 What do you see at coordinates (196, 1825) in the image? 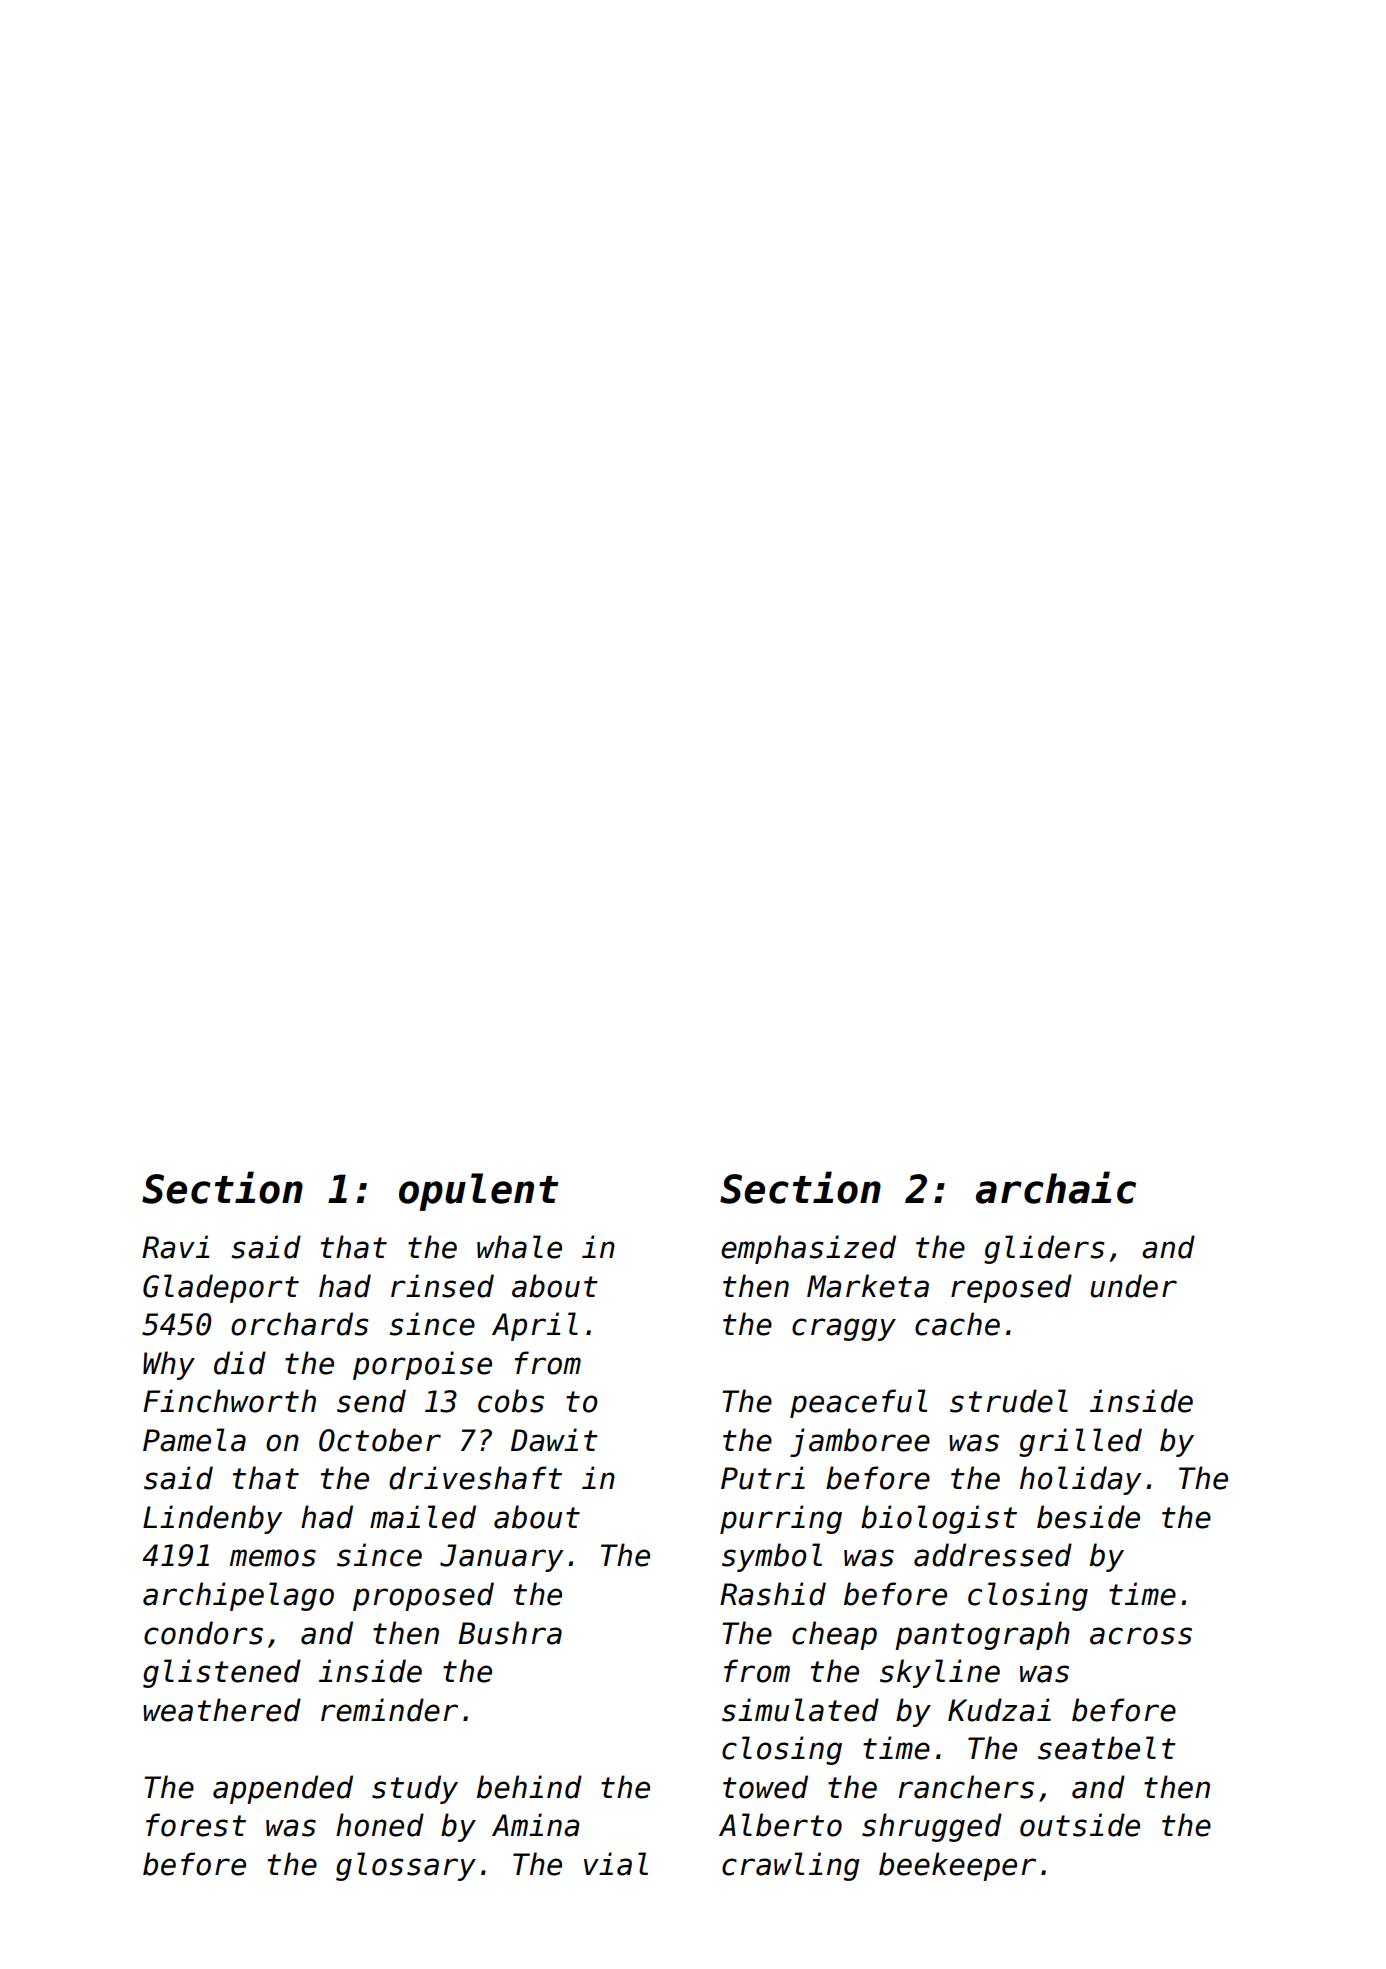
I see `forest` at bounding box center [196, 1825].
